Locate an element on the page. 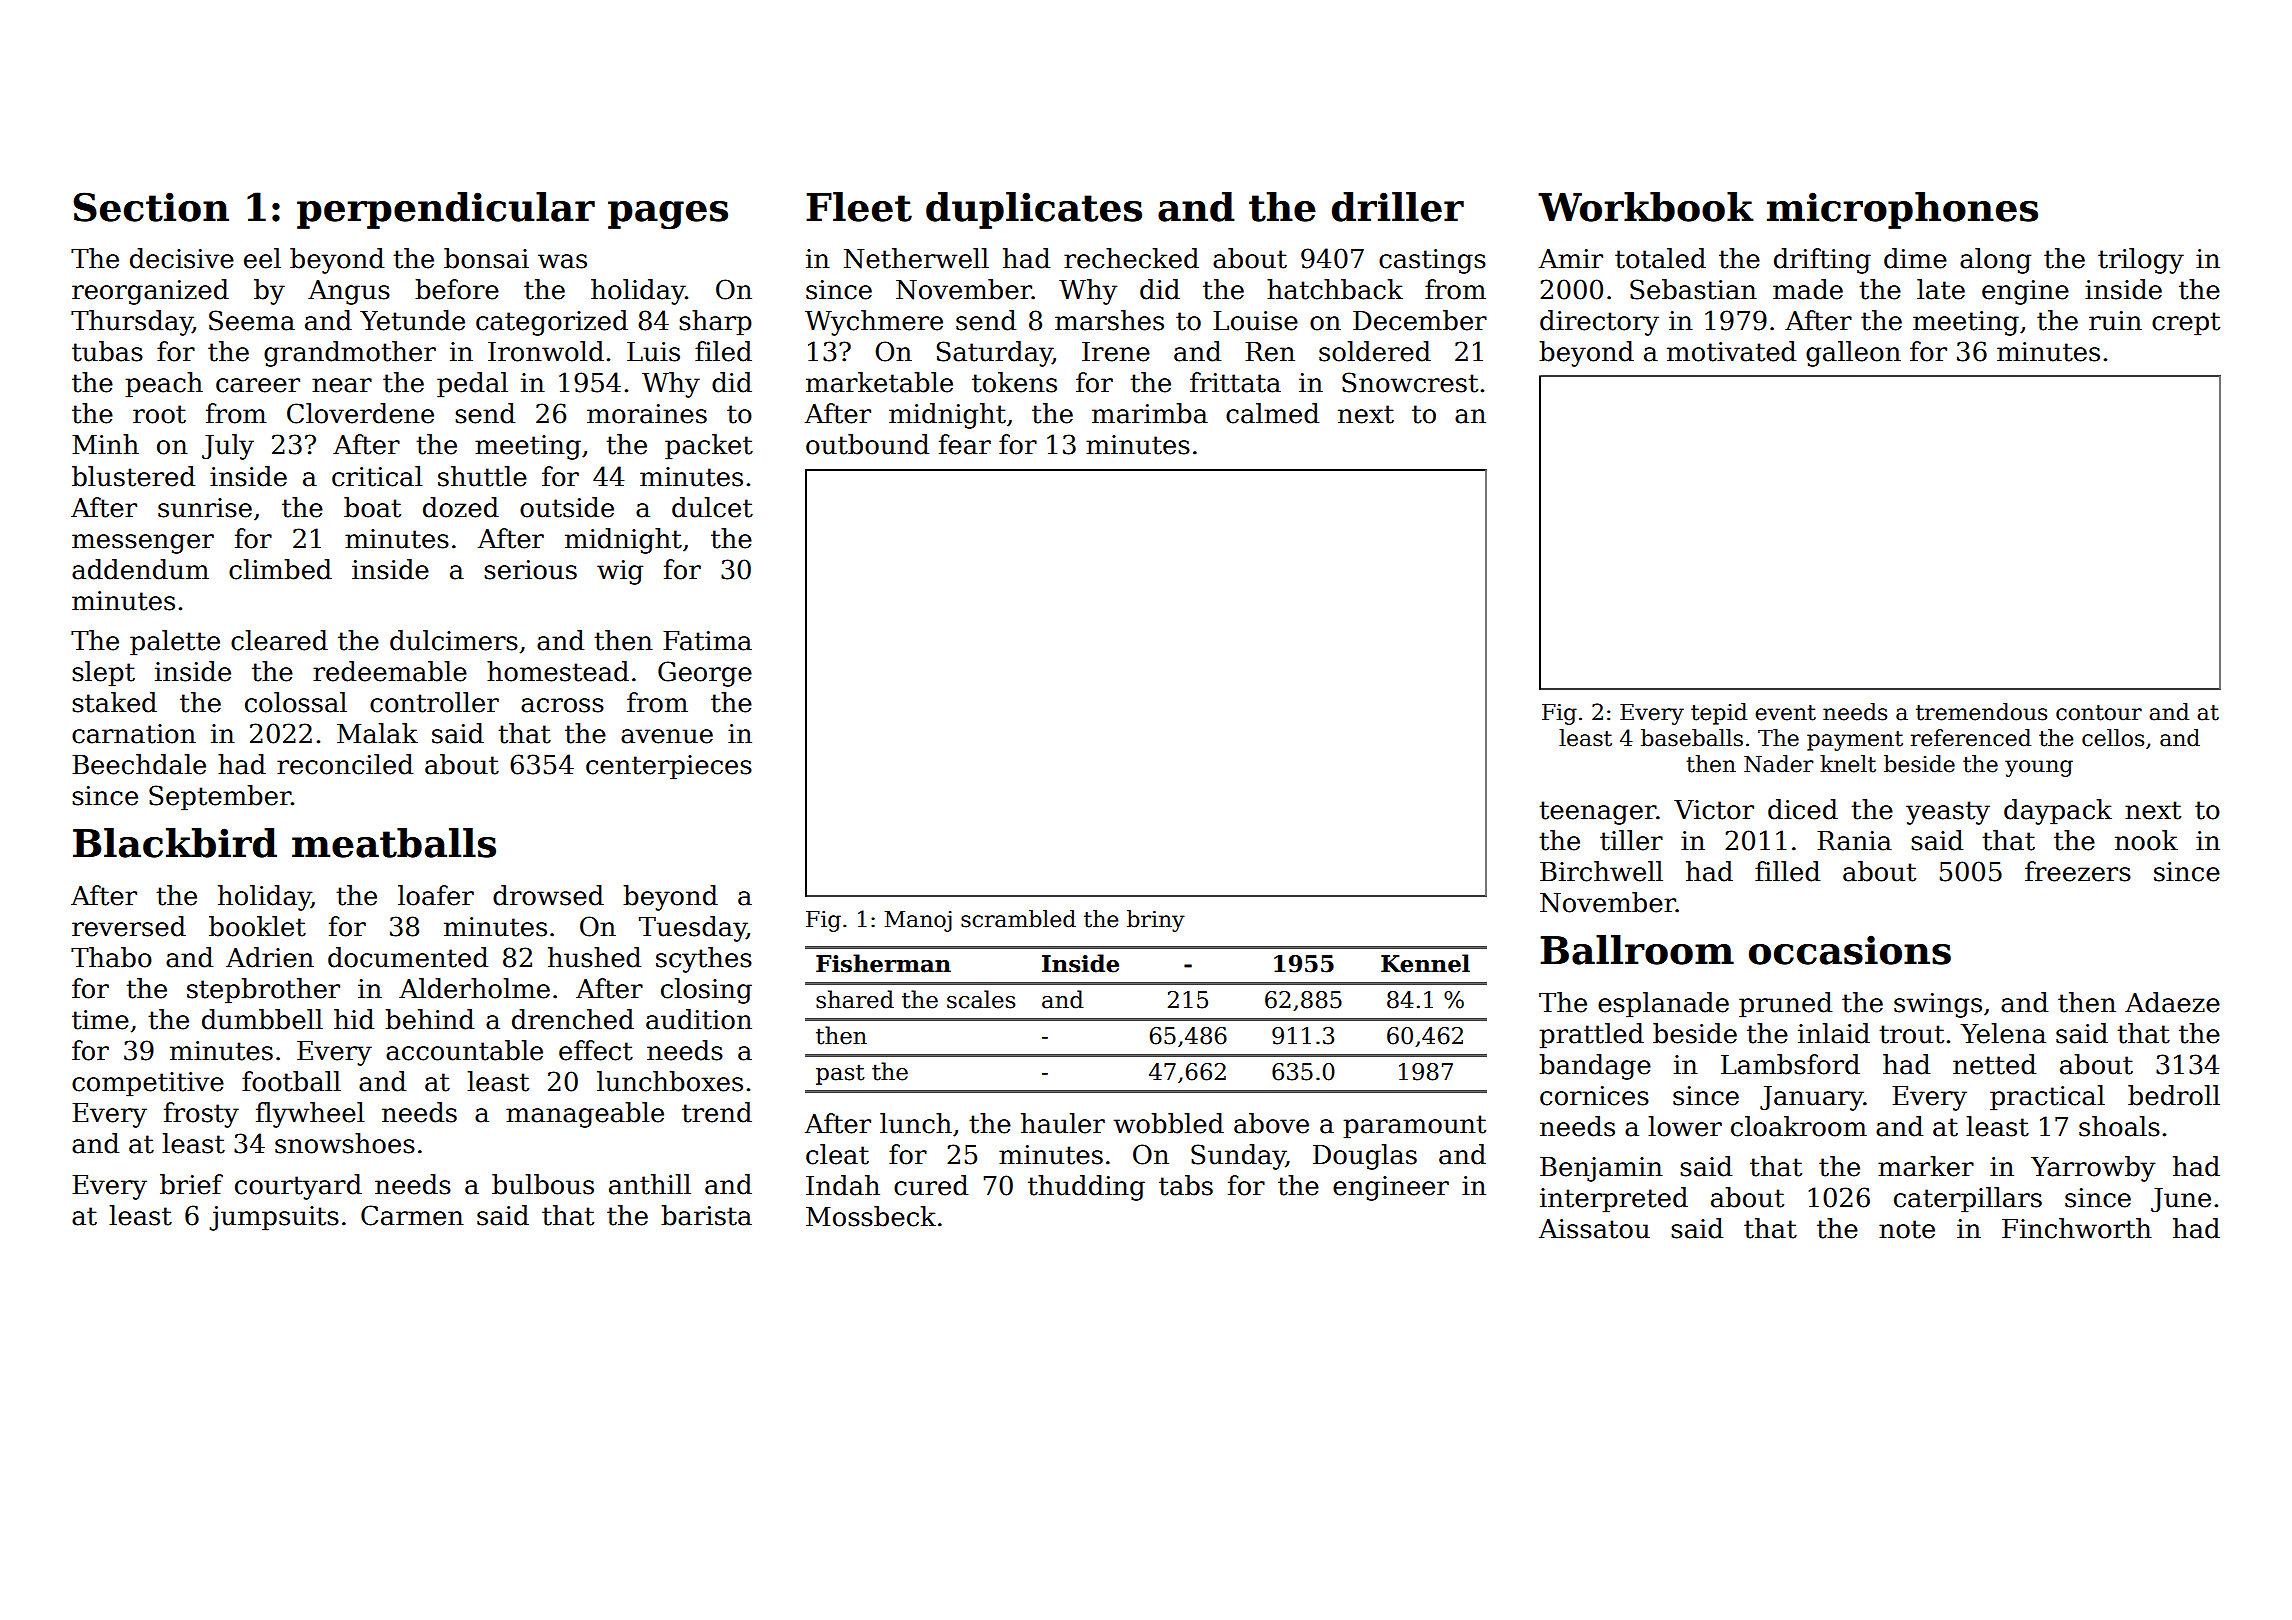  calmed is located at coordinates (1272, 413).
